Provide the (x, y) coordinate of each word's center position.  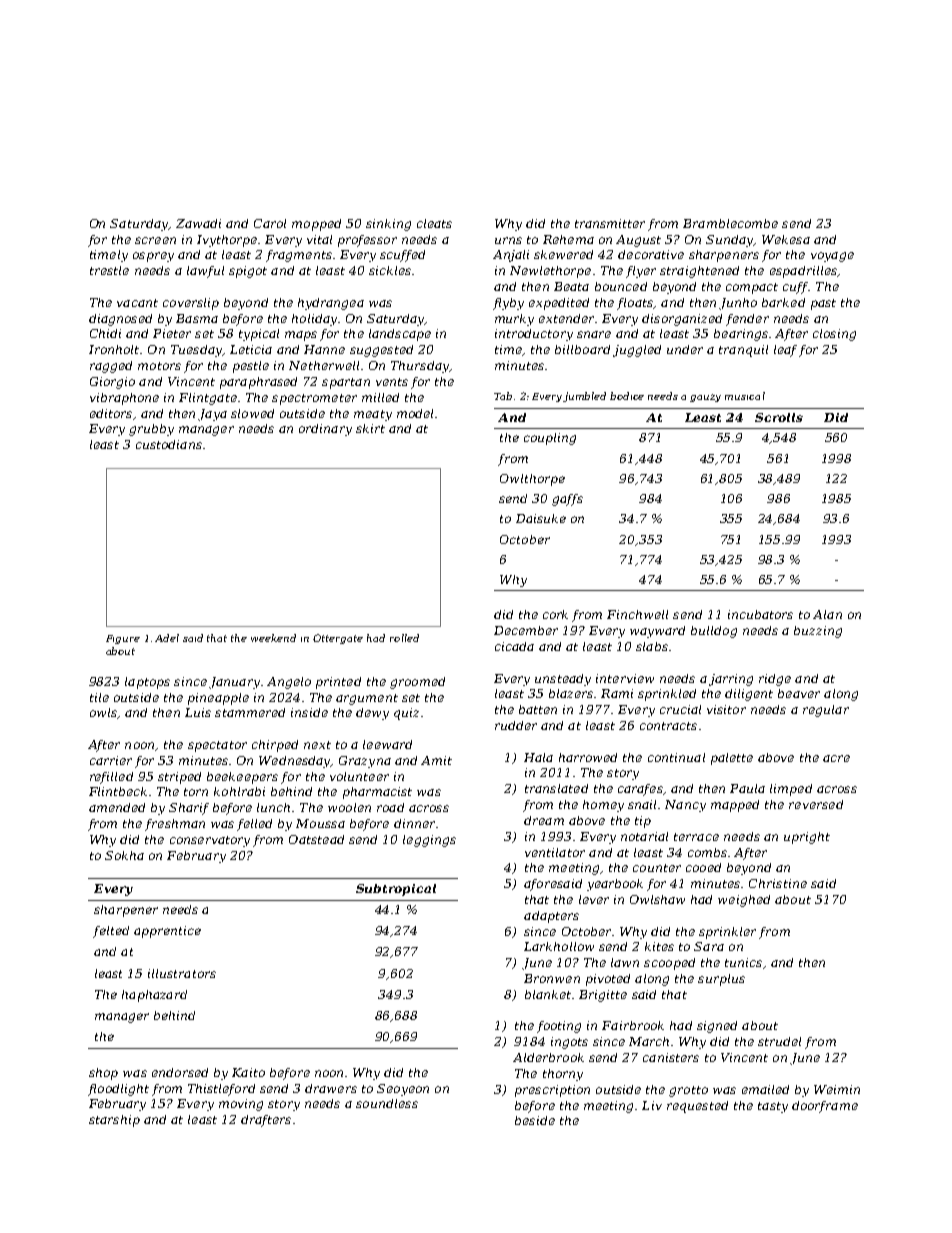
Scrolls (779, 417)
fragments (299, 256)
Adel (167, 638)
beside (535, 1120)
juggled (637, 351)
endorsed (180, 1072)
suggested (381, 351)
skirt (370, 428)
